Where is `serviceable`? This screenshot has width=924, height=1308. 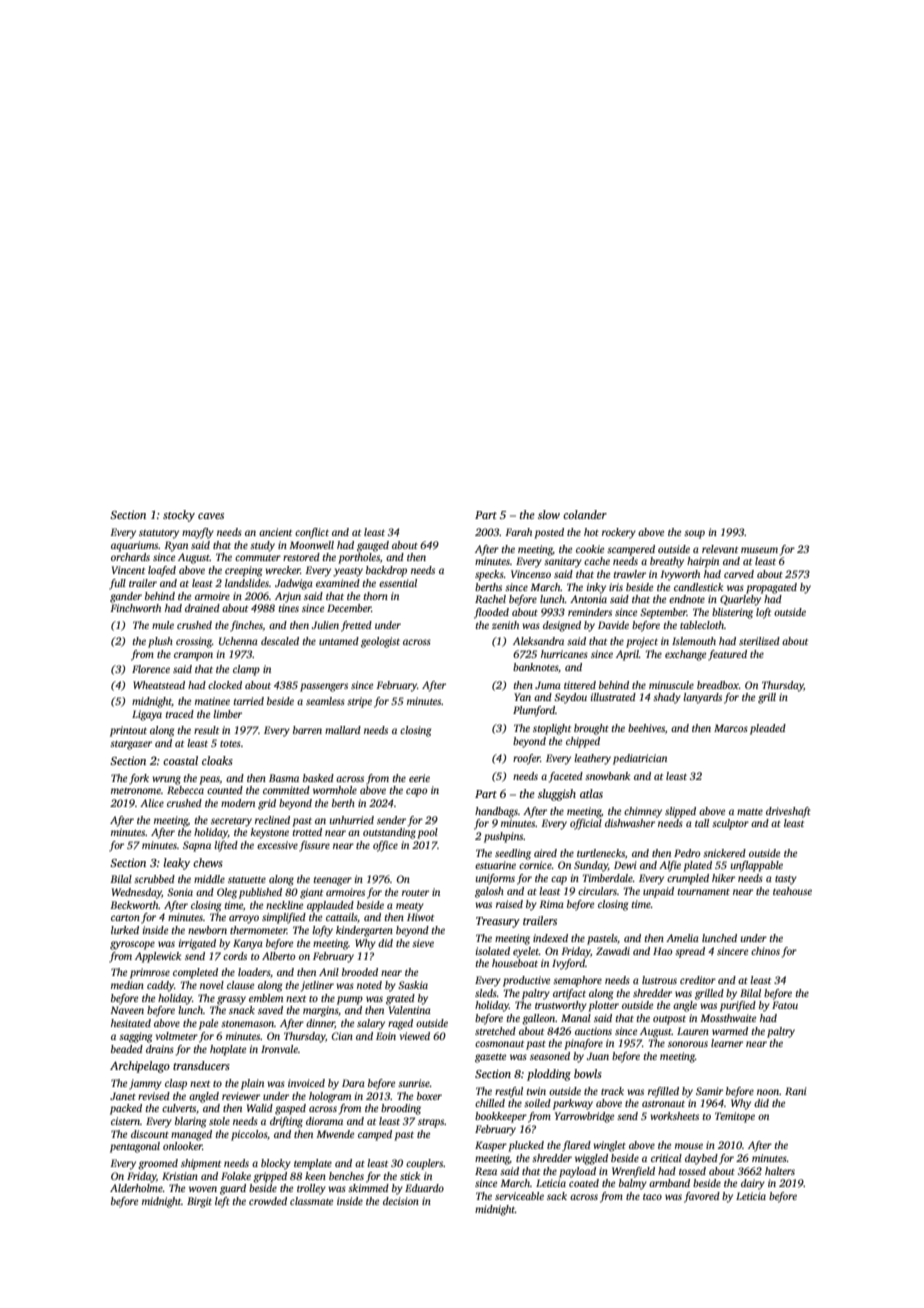 serviceable is located at coordinates (519, 1196).
